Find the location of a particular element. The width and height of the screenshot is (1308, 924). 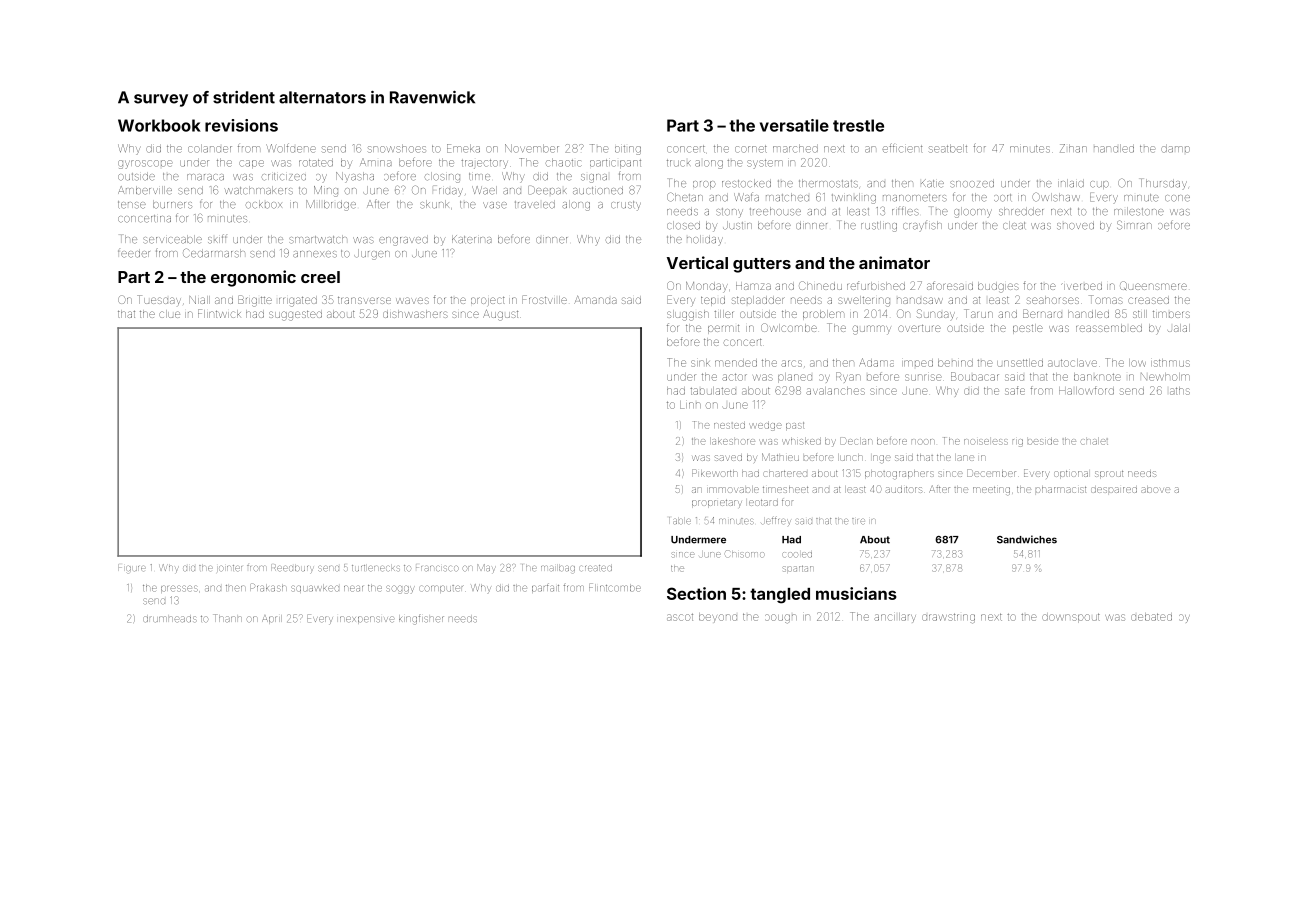

holiday is located at coordinates (705, 239).
